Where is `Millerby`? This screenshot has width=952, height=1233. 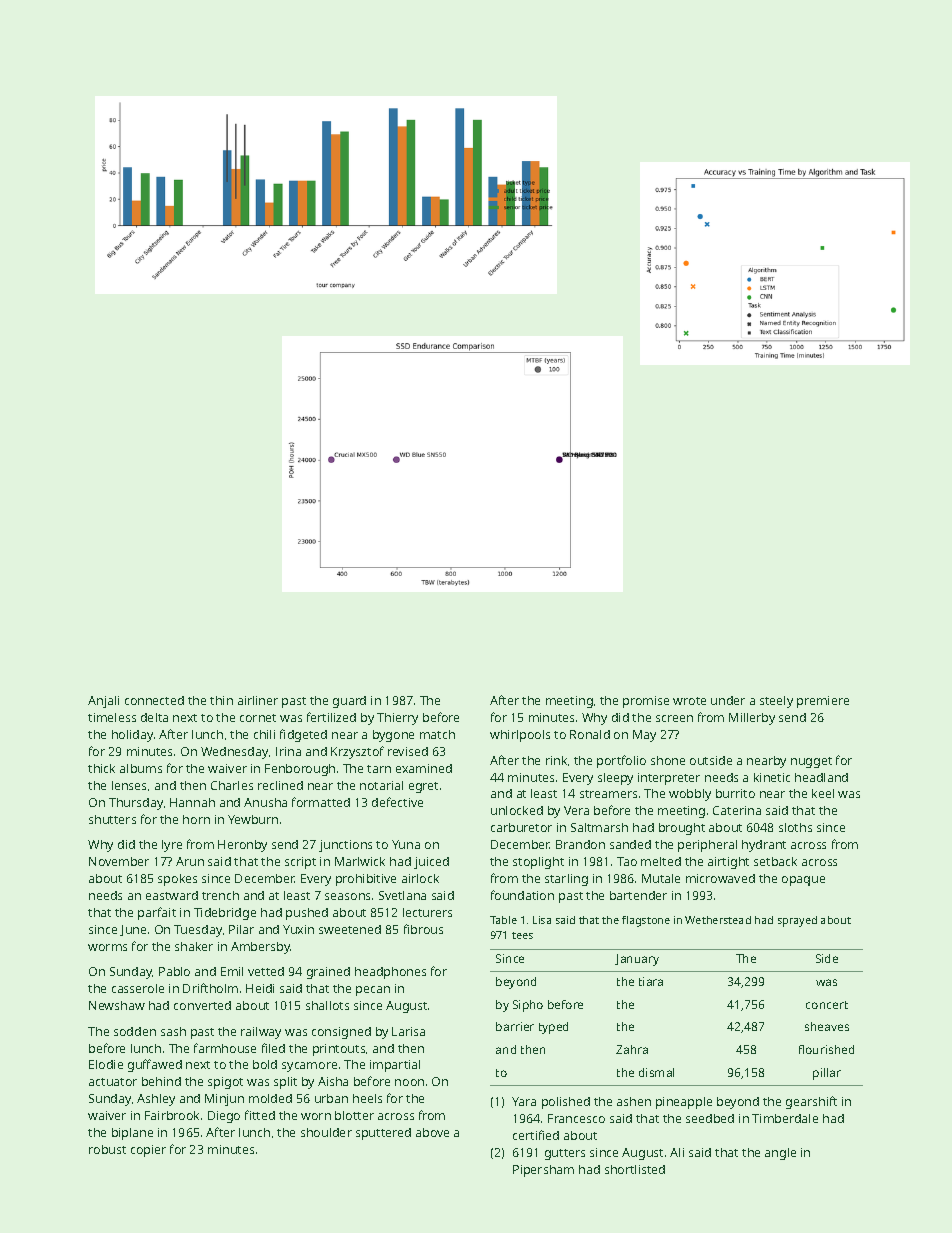
Millerby is located at coordinates (752, 719).
